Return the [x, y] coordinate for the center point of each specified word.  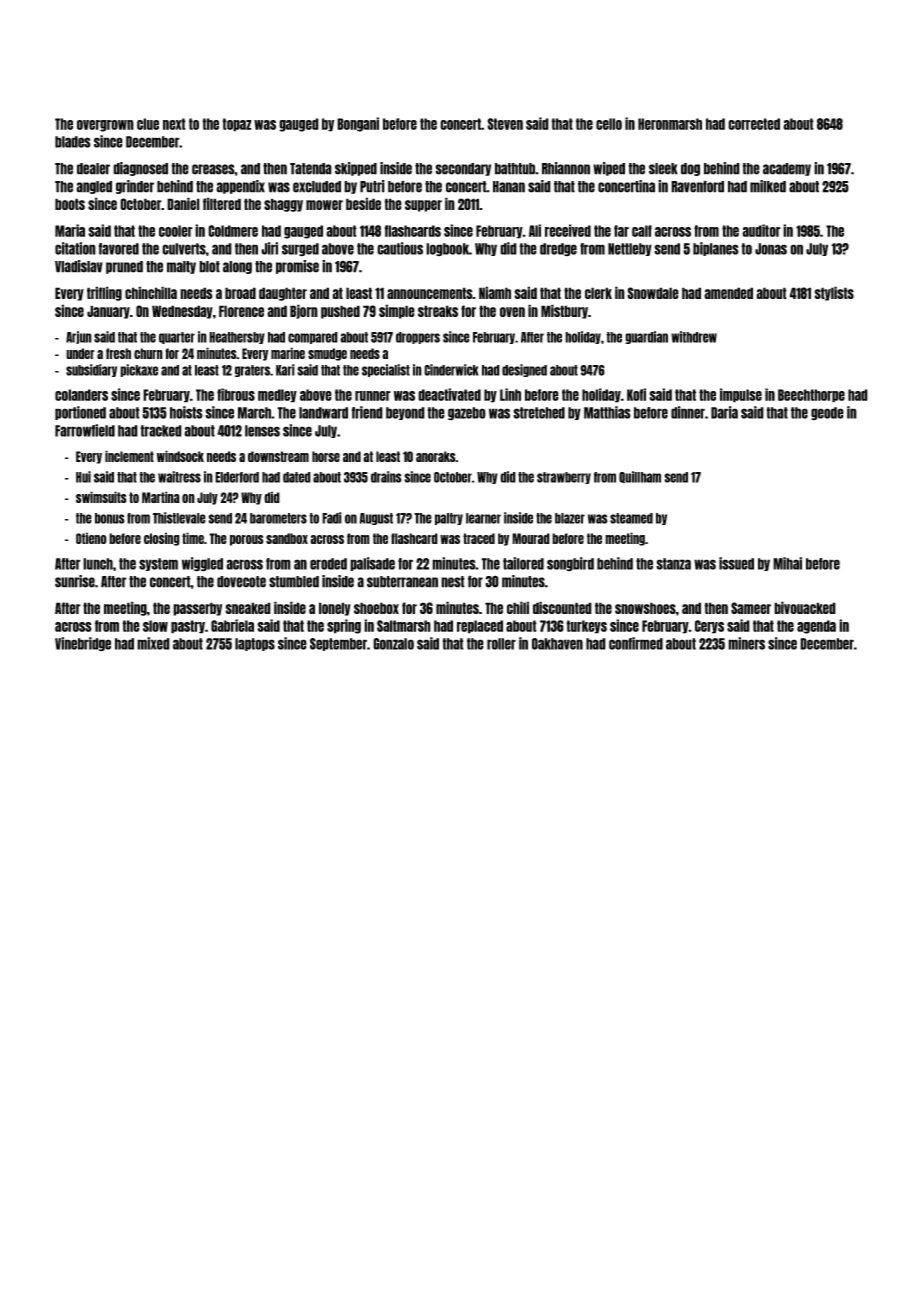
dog [690, 169]
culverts [184, 249]
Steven [505, 124]
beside [363, 203]
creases [213, 169]
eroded [328, 564]
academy [787, 169]
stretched [539, 413]
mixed [153, 643]
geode [827, 414]
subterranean [402, 582]
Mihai [787, 563]
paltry [449, 519]
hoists [186, 412]
